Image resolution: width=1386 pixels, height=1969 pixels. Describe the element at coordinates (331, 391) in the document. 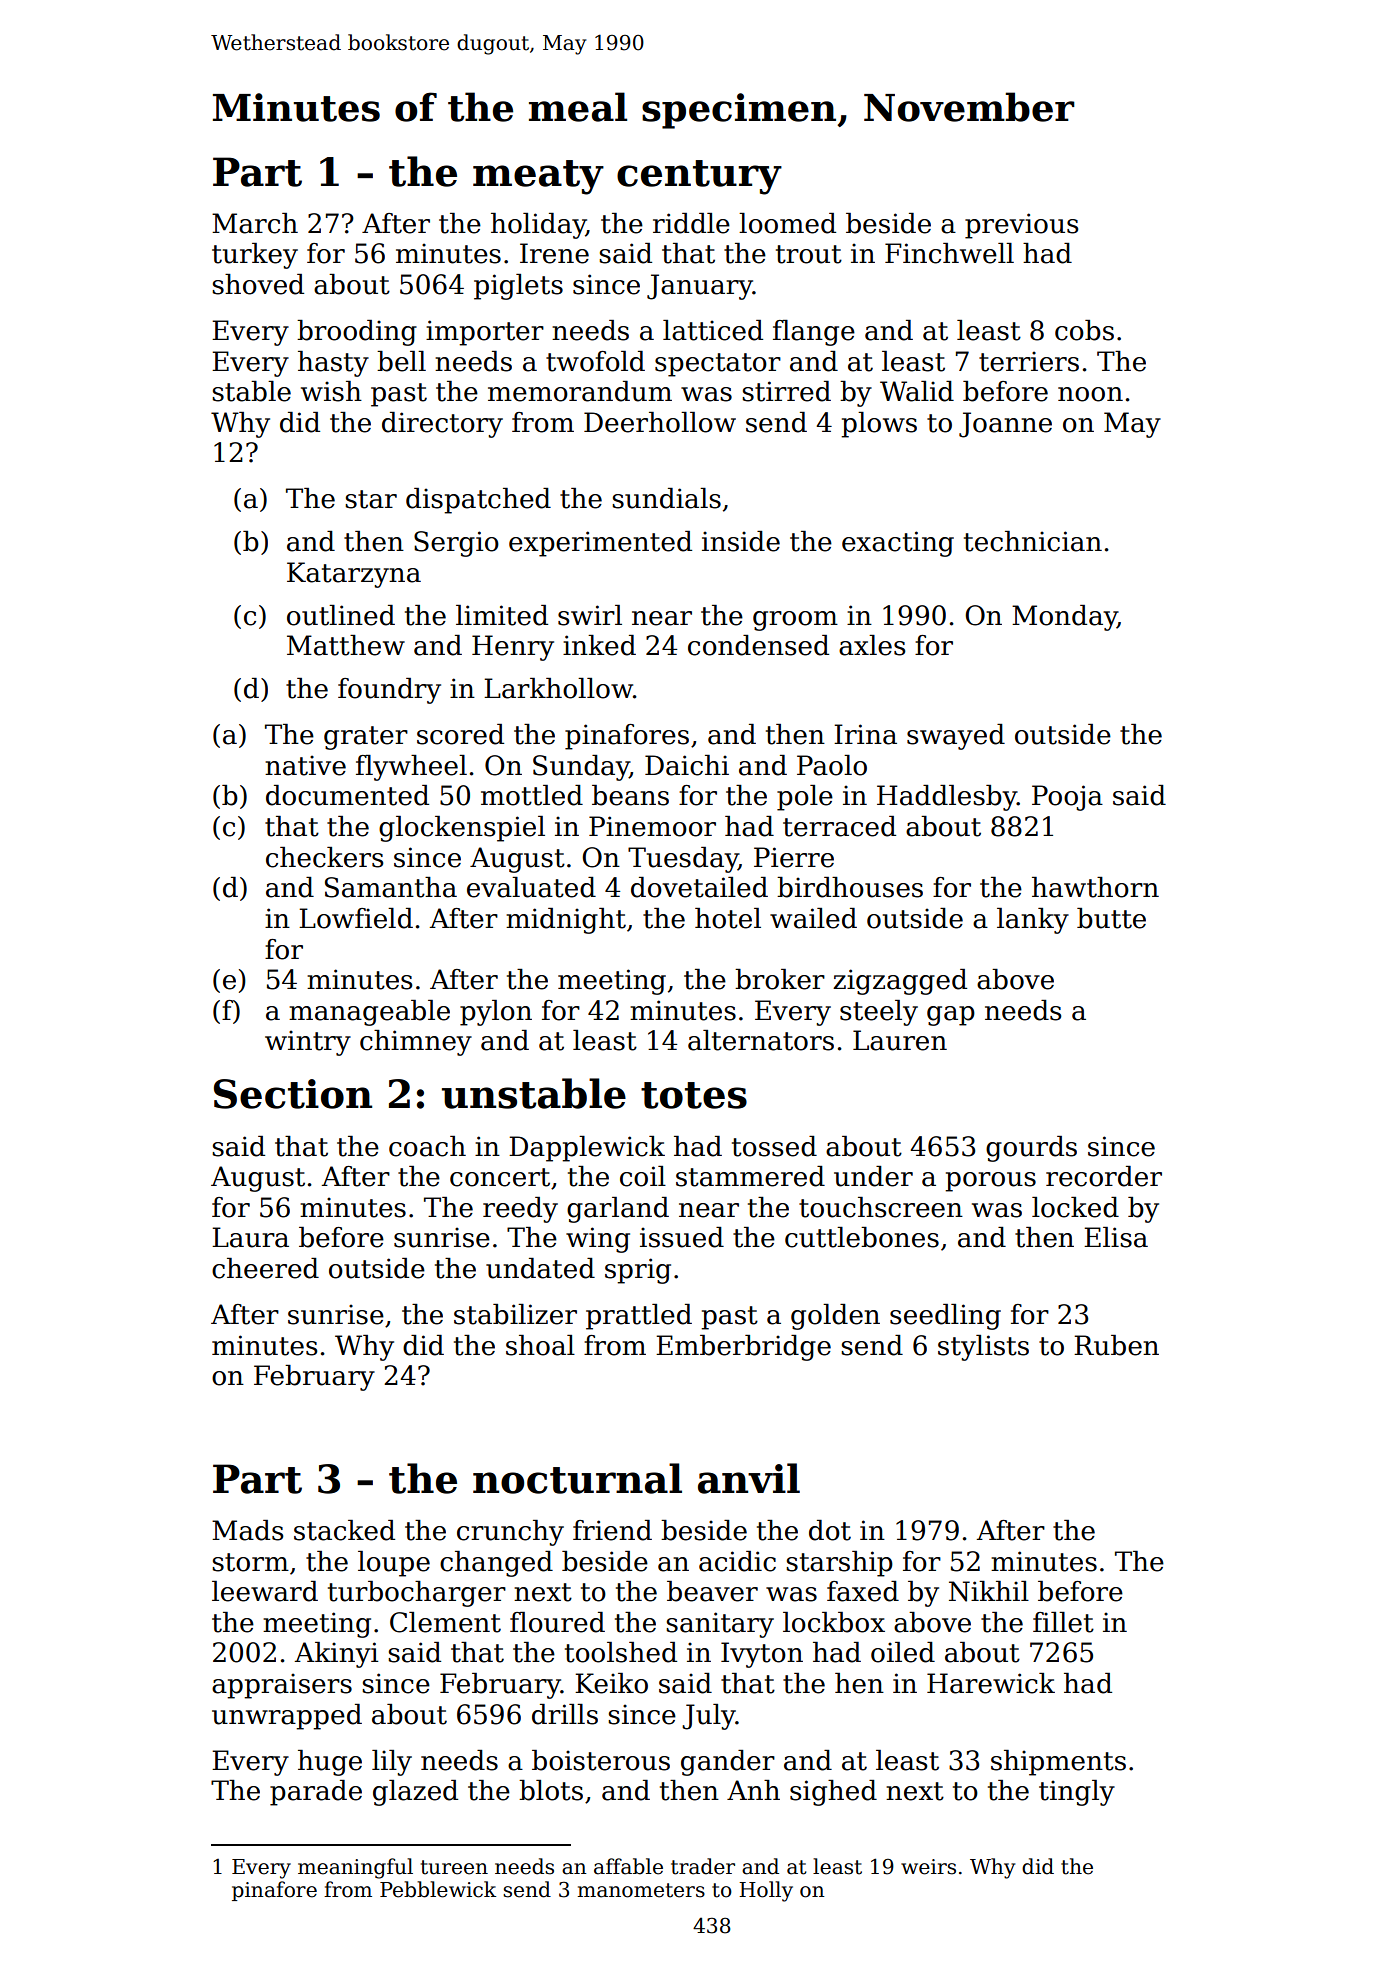

I see `wish` at that location.
